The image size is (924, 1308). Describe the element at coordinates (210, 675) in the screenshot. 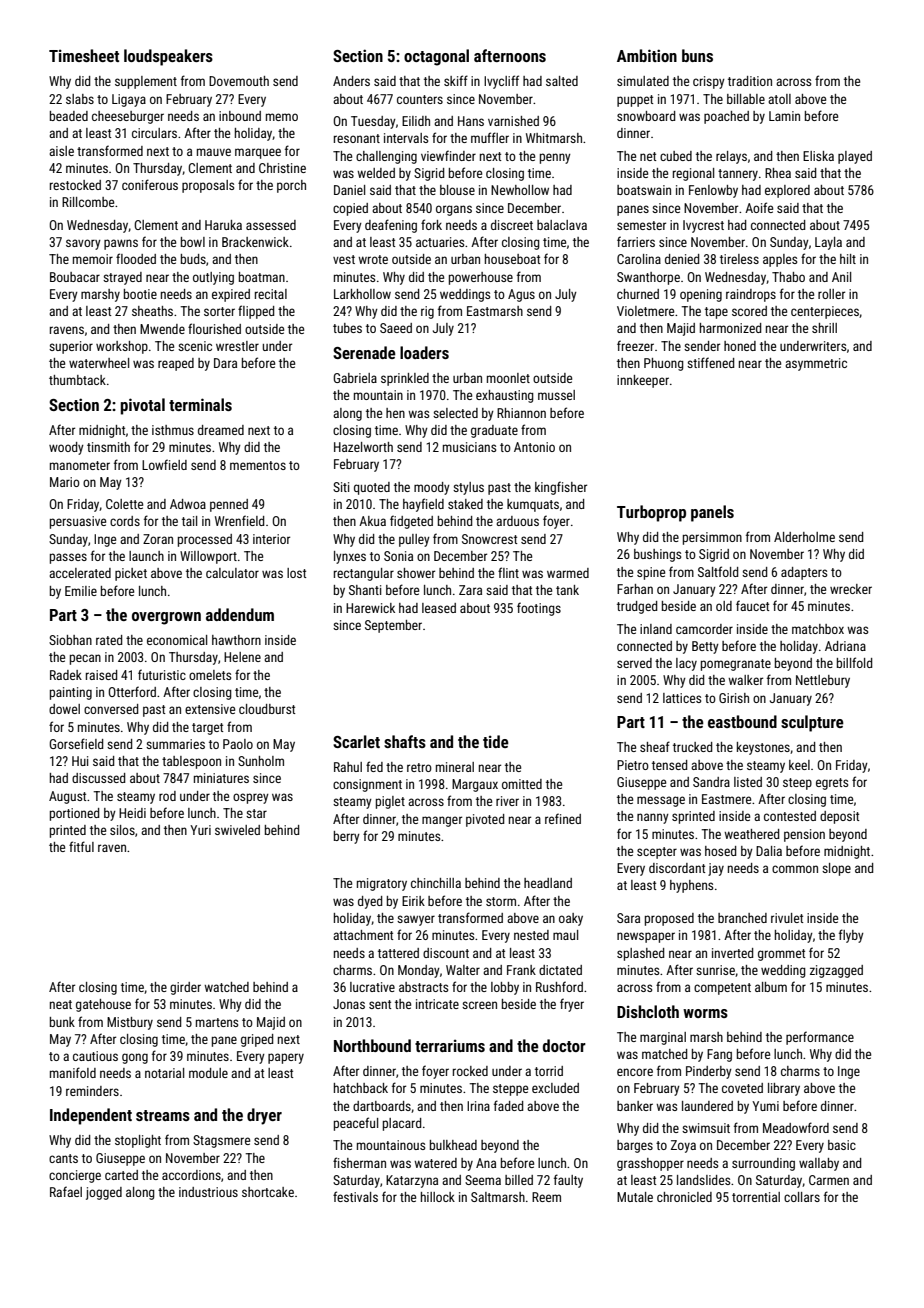

I see `omelets` at that location.
